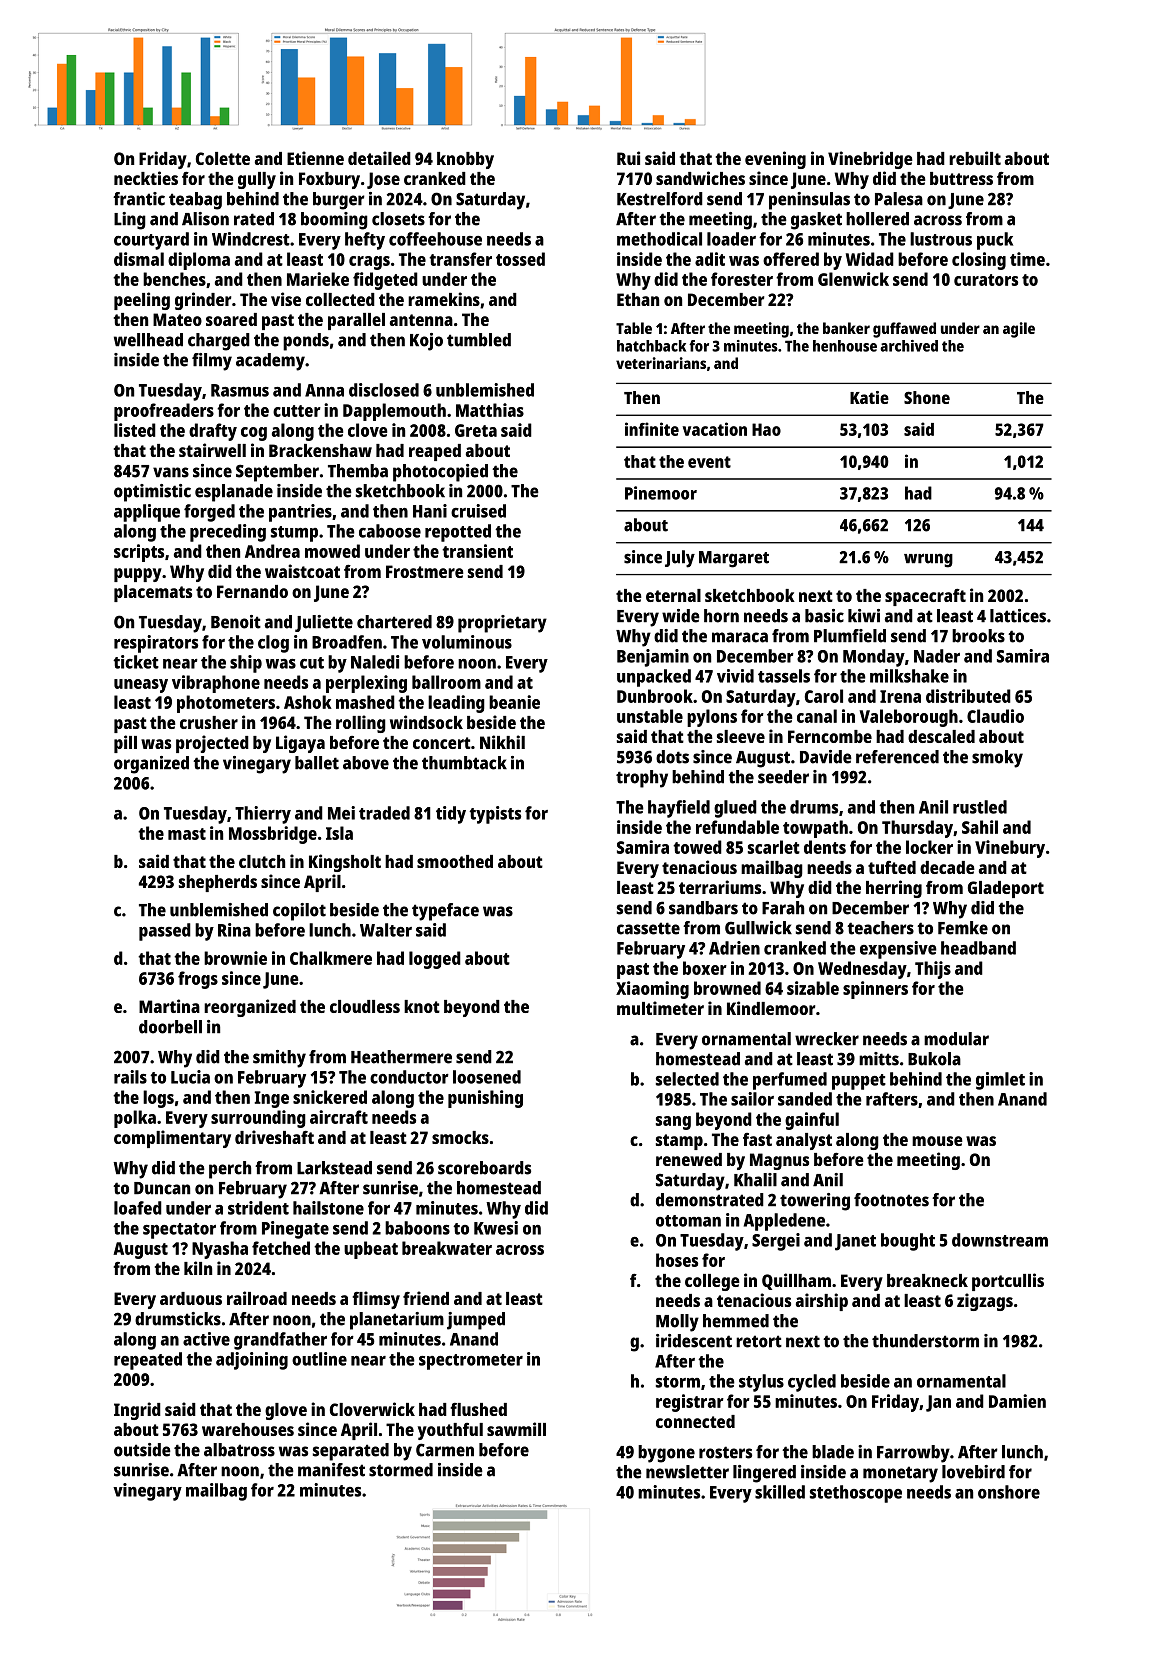 This document has width=1165, height=1654. I want to click on bygone, so click(666, 1454).
